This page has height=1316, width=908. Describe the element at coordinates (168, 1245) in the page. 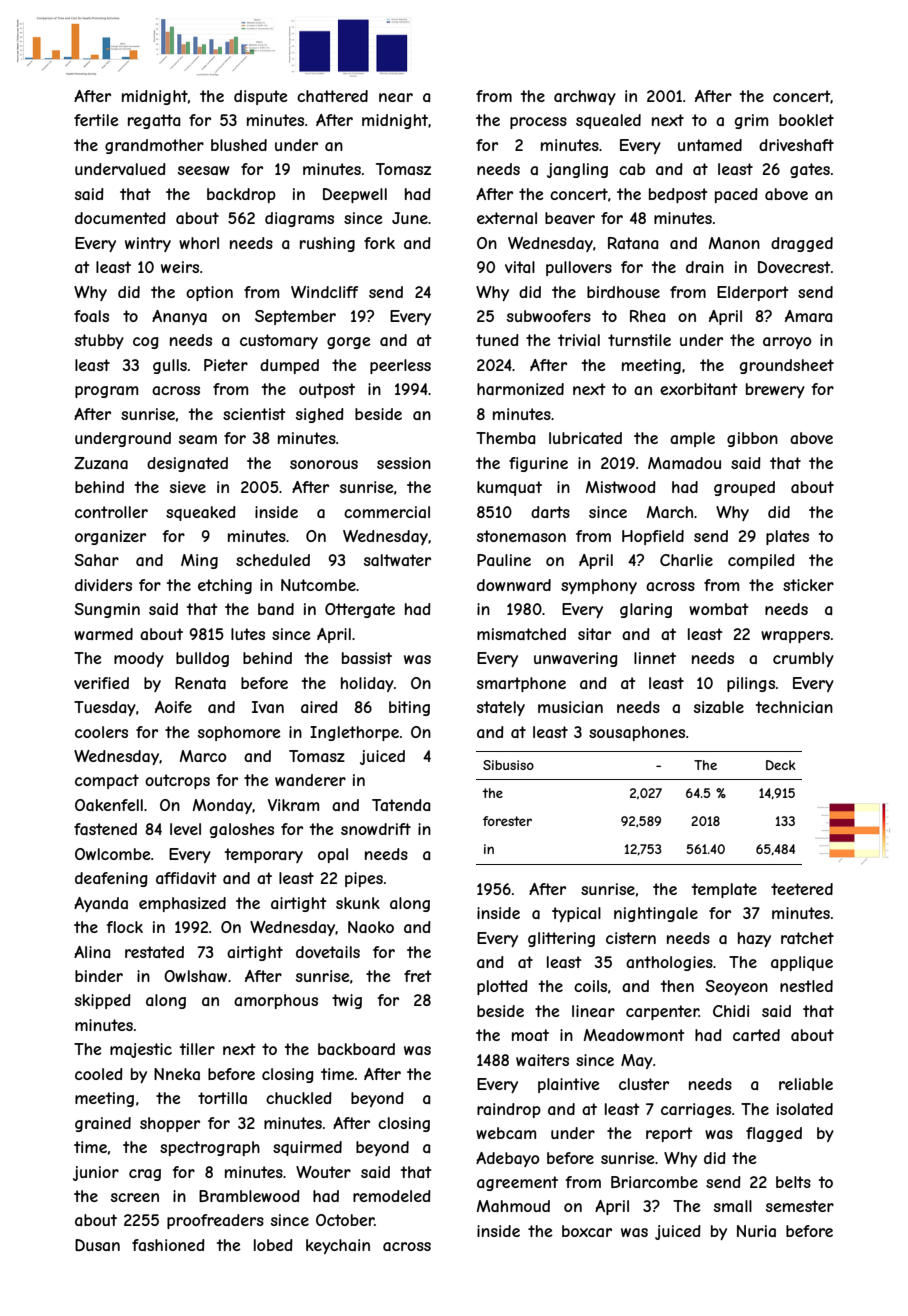

I see `fashioned` at that location.
